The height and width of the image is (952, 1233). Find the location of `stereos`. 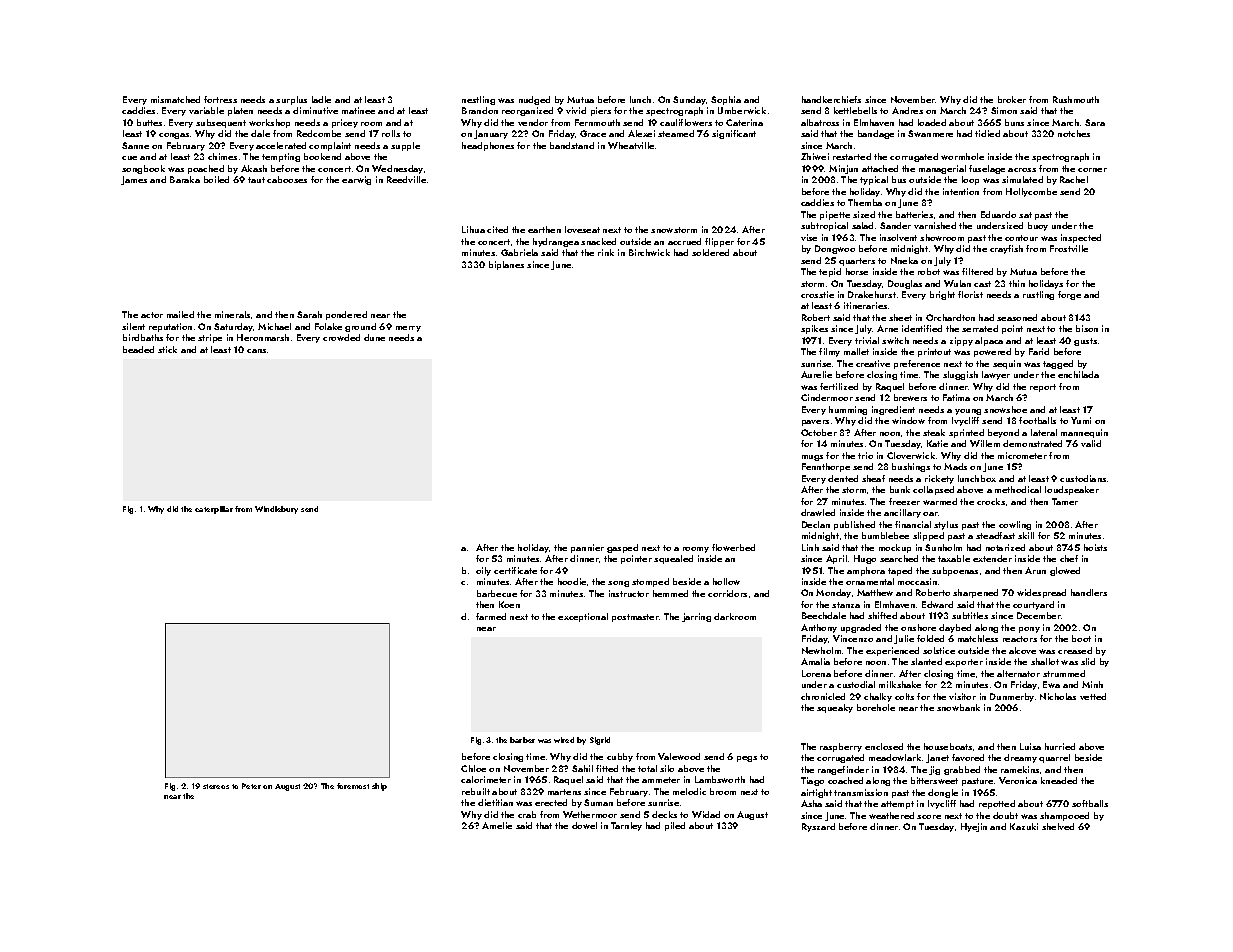

stereos is located at coordinates (216, 786).
